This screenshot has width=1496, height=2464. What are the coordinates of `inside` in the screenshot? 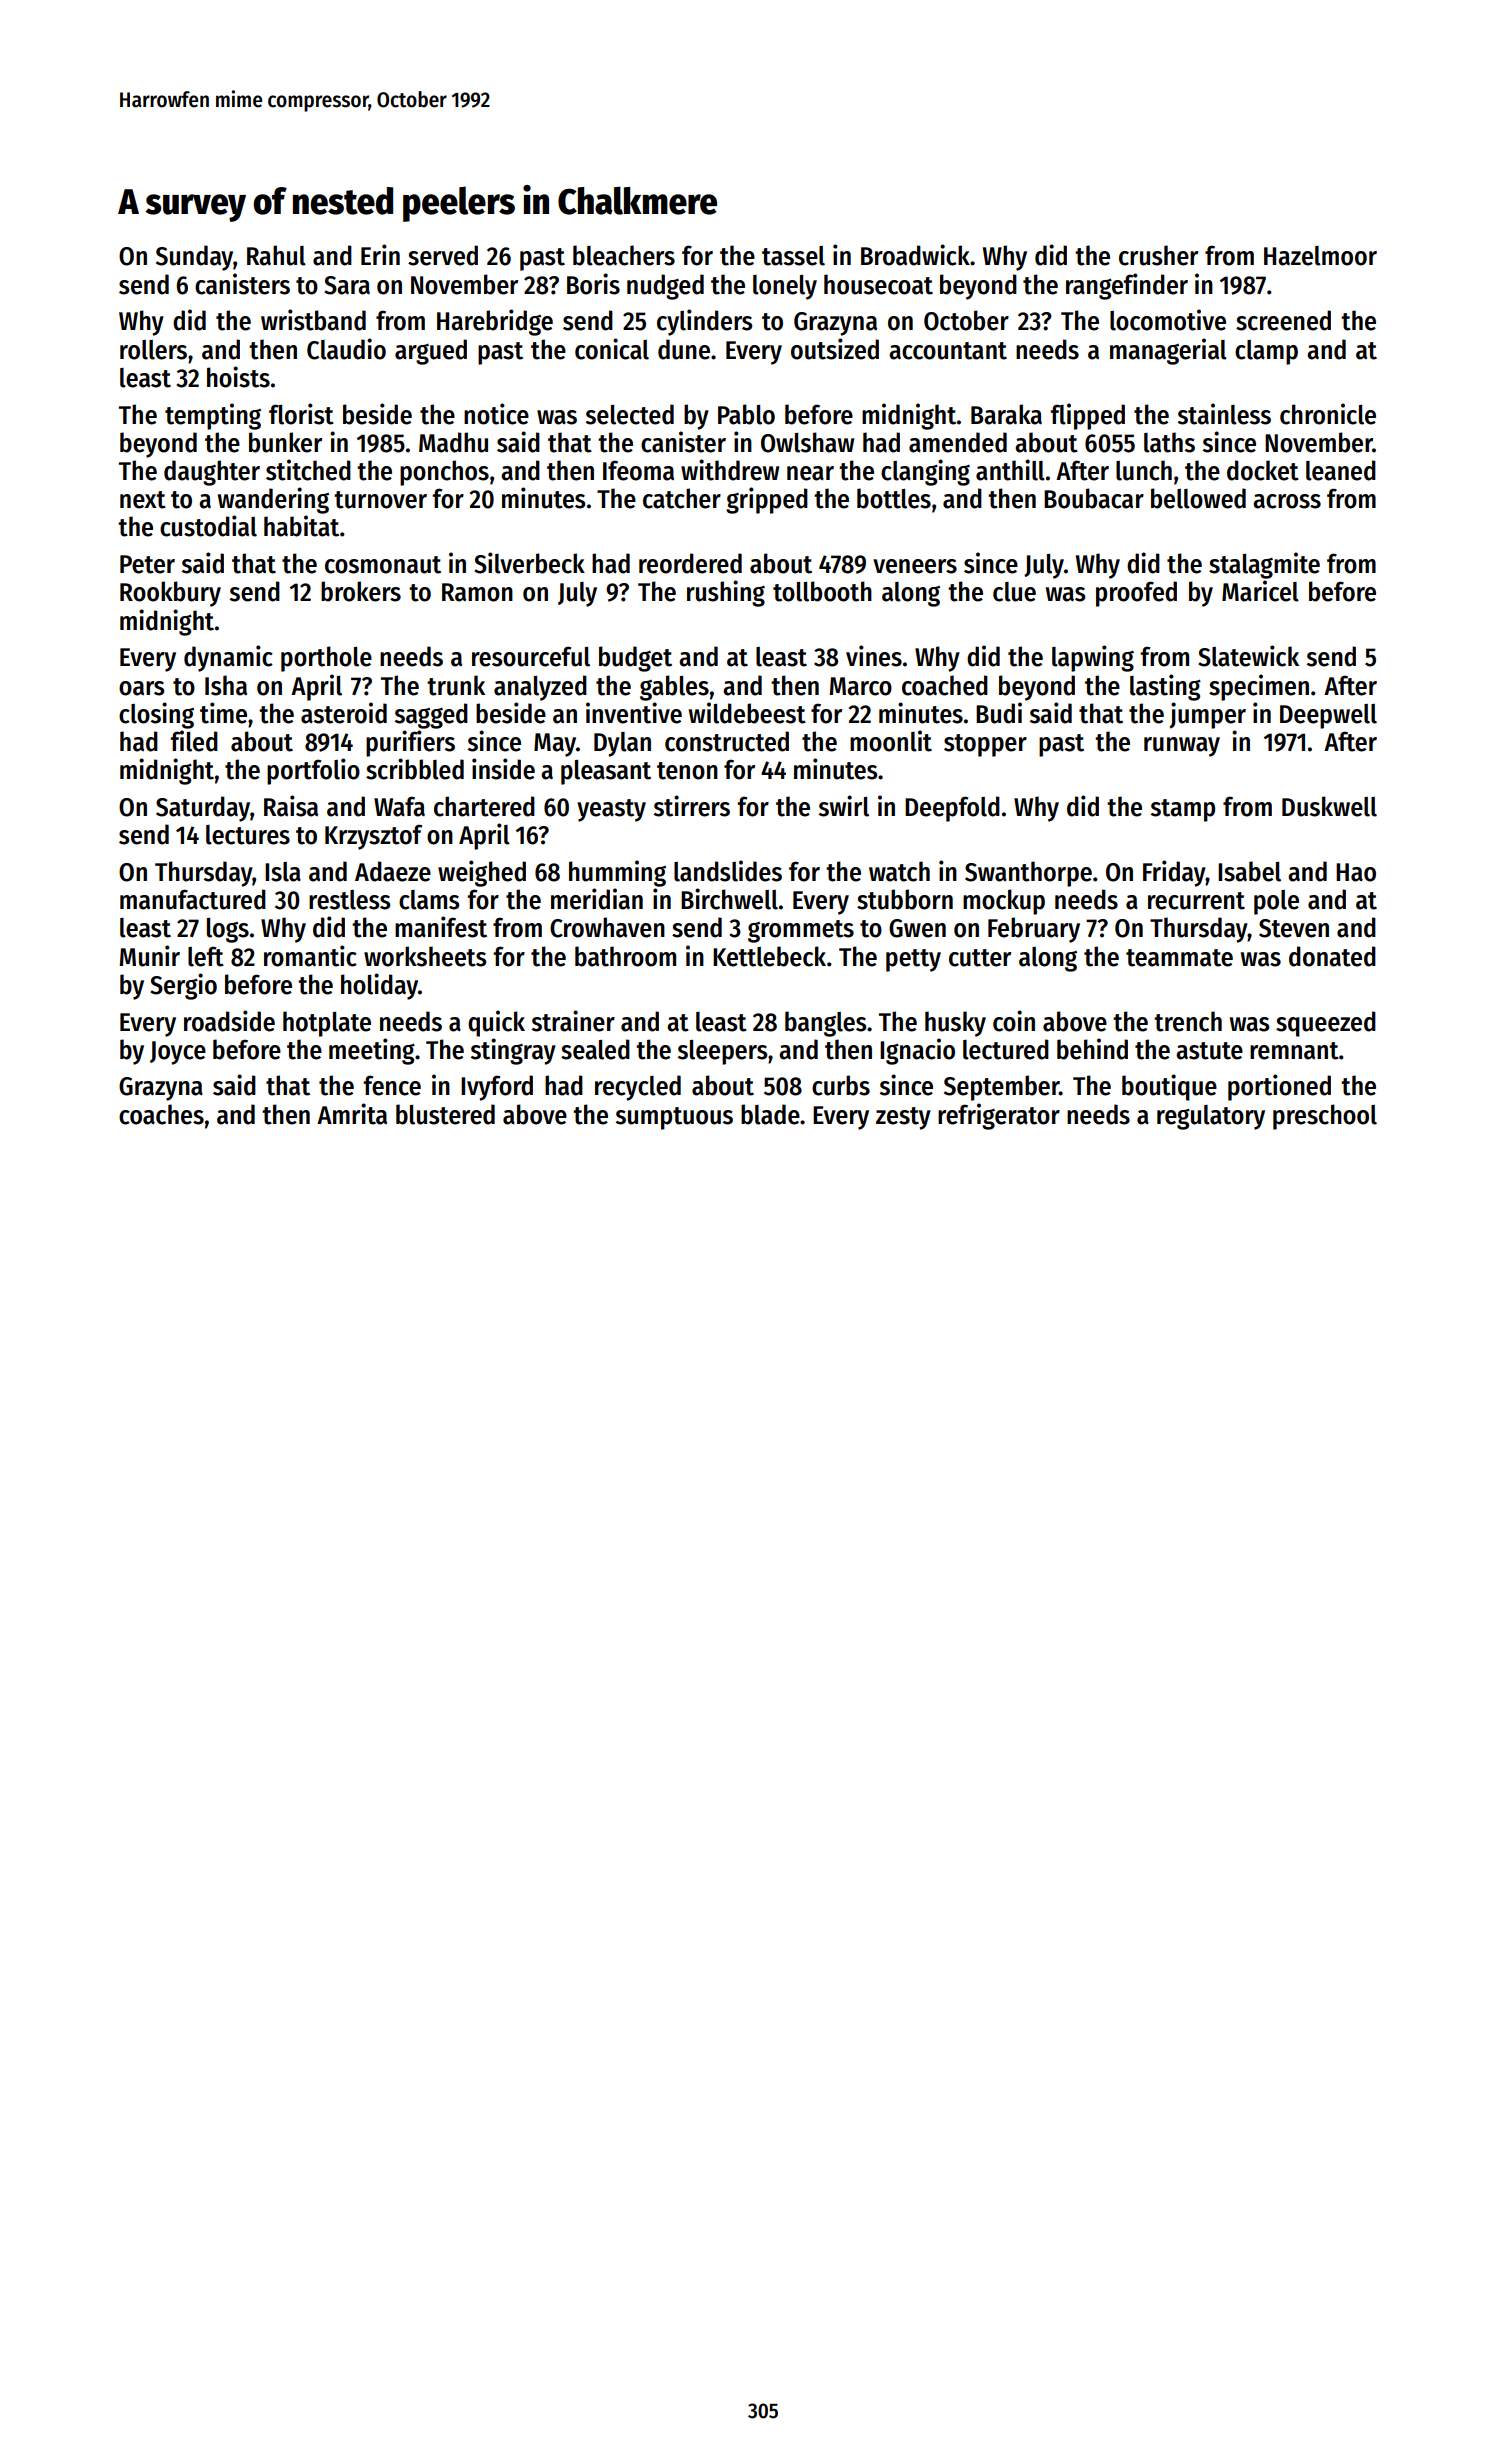 It's located at (503, 769).
